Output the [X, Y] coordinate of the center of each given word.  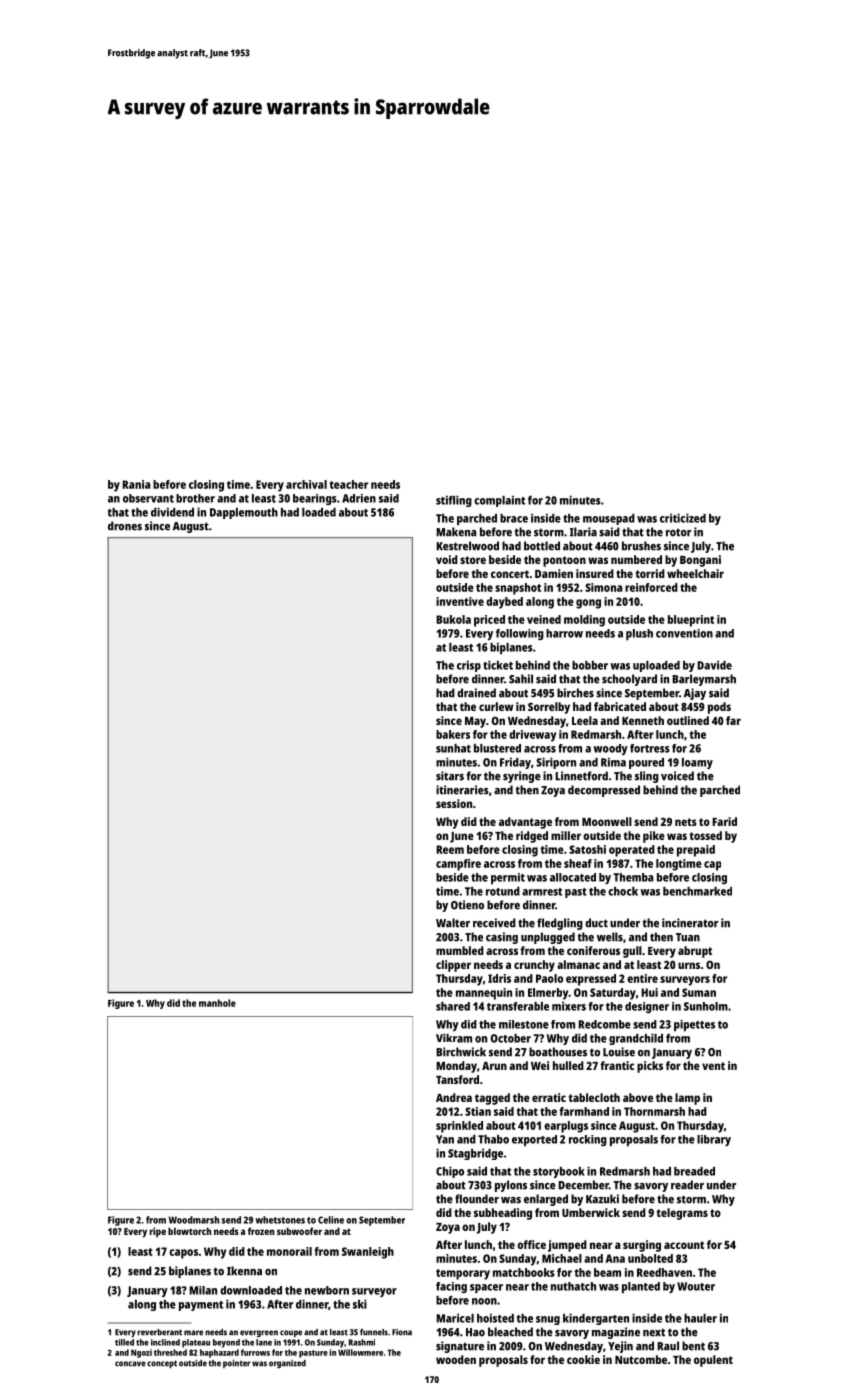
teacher [348, 484]
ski [360, 1304]
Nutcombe [641, 1359]
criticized [683, 518]
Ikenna [244, 1271]
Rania [136, 484]
